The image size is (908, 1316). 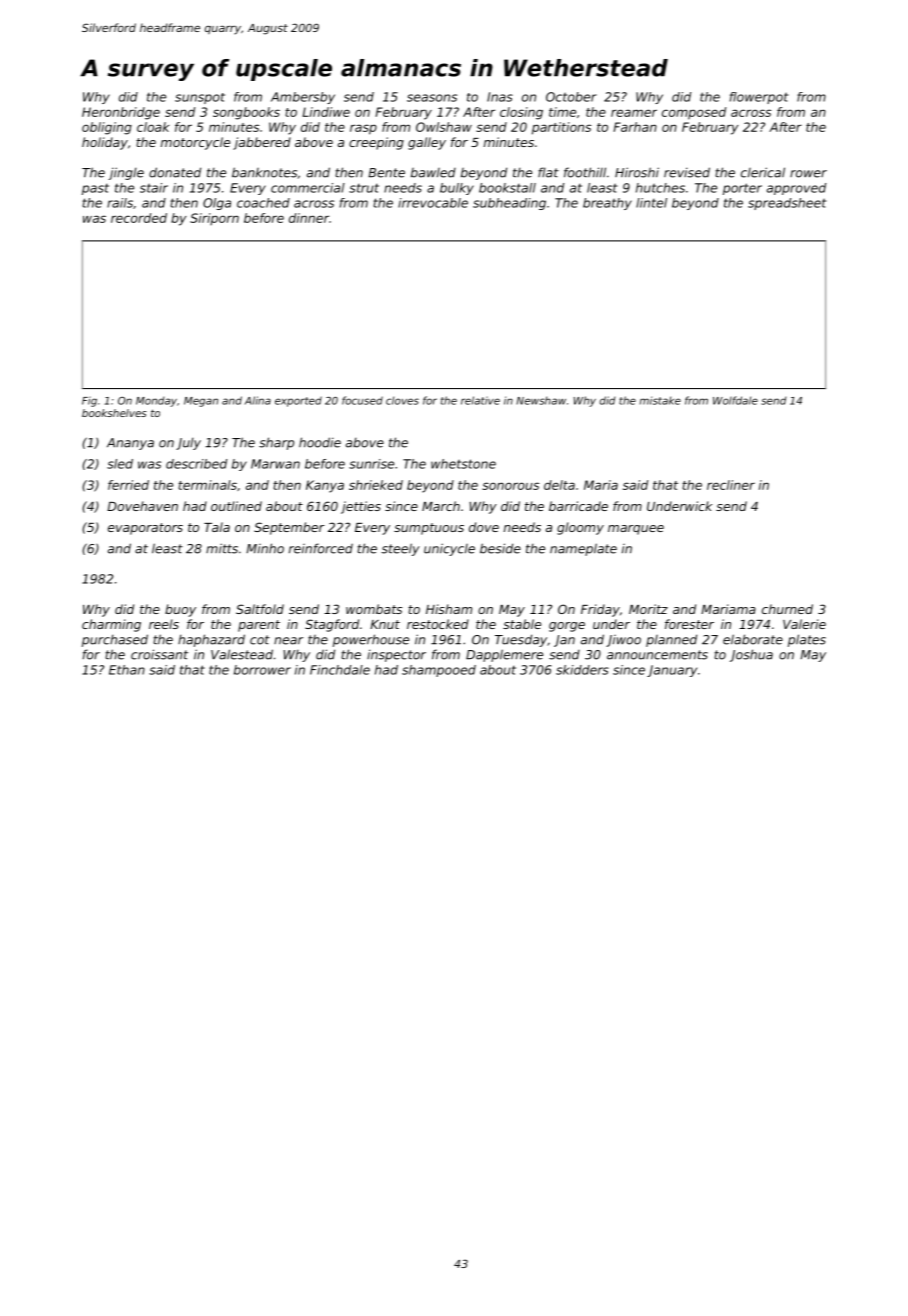 I want to click on steely, so click(x=400, y=549).
